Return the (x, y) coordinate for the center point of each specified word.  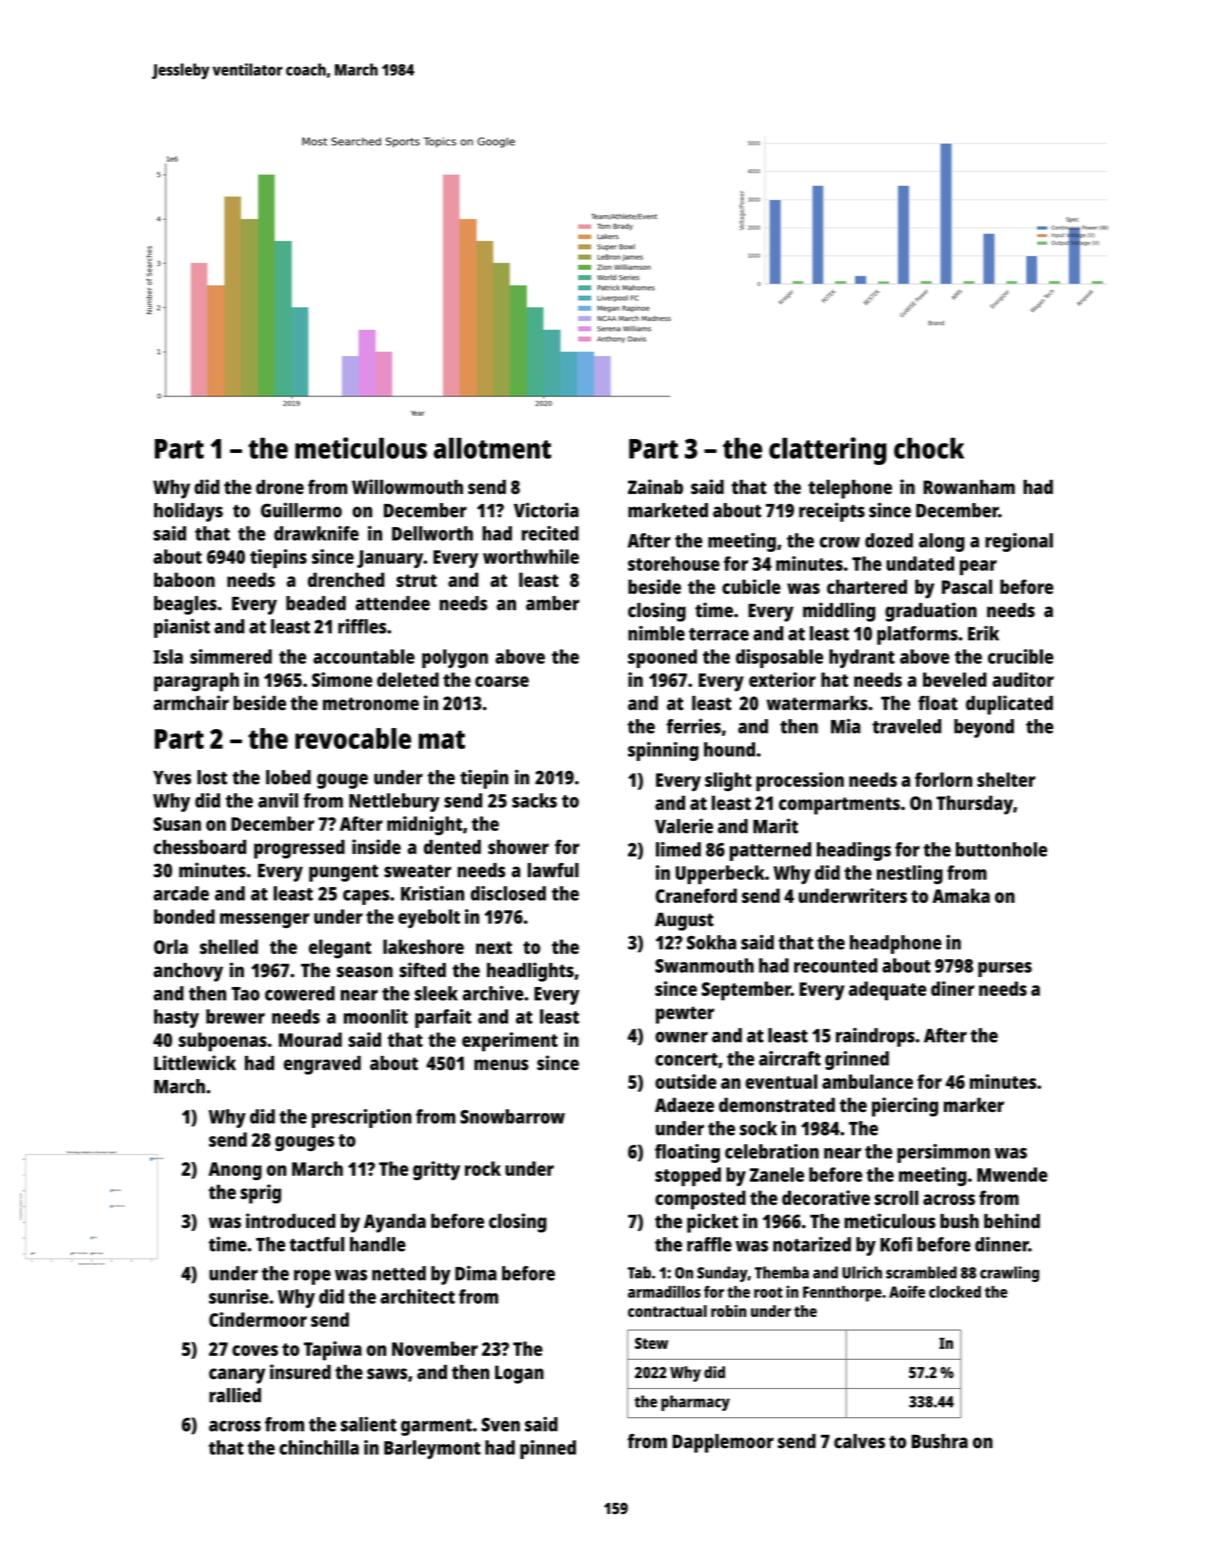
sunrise (239, 1296)
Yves (172, 778)
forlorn (943, 779)
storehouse (674, 563)
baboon (184, 579)
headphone (896, 944)
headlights (530, 972)
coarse (502, 681)
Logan (519, 1374)
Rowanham (969, 486)
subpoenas (223, 1042)
